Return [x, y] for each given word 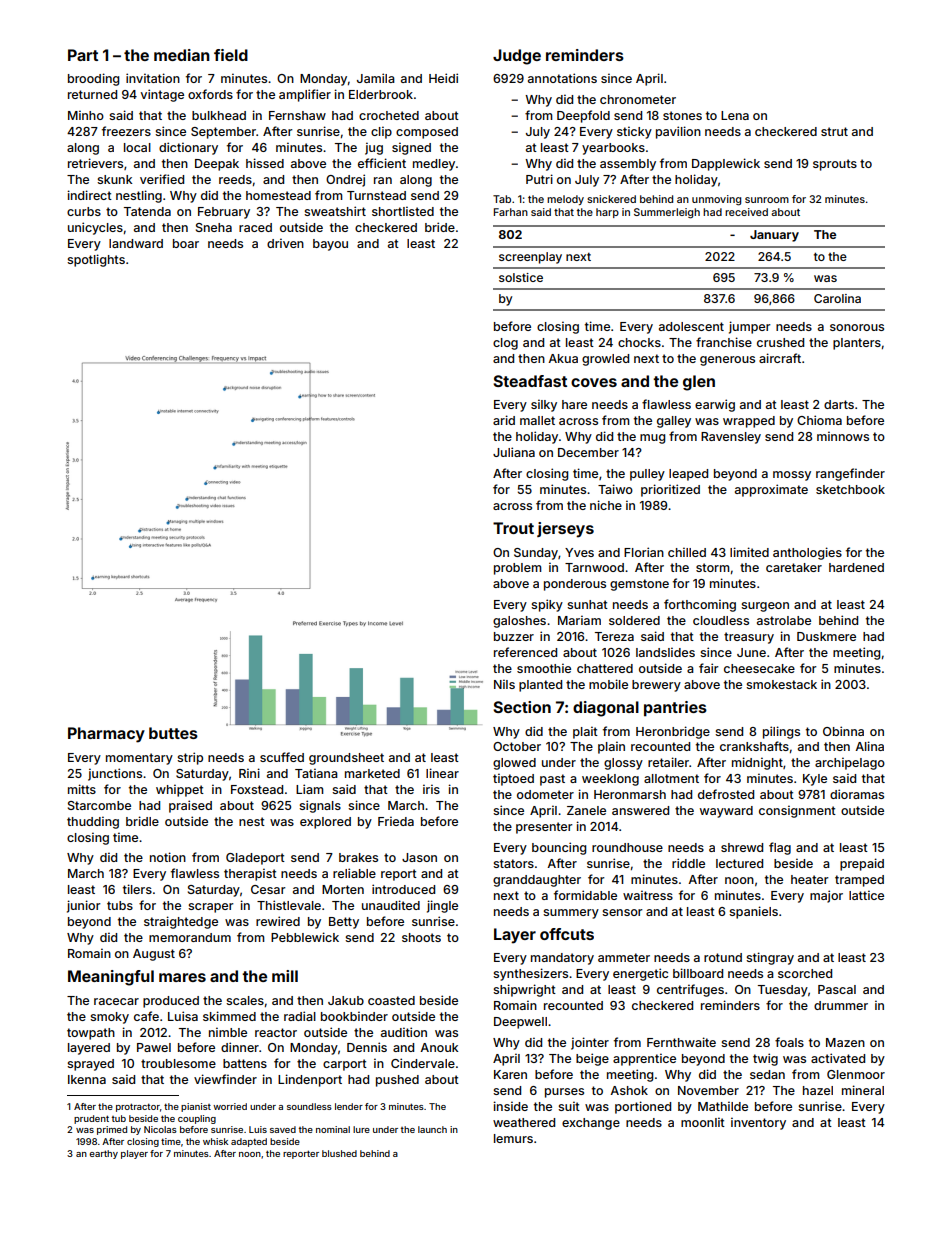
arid [504, 420]
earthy [103, 1154]
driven [285, 243]
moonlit [703, 1122]
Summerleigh [667, 213]
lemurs [513, 1138]
